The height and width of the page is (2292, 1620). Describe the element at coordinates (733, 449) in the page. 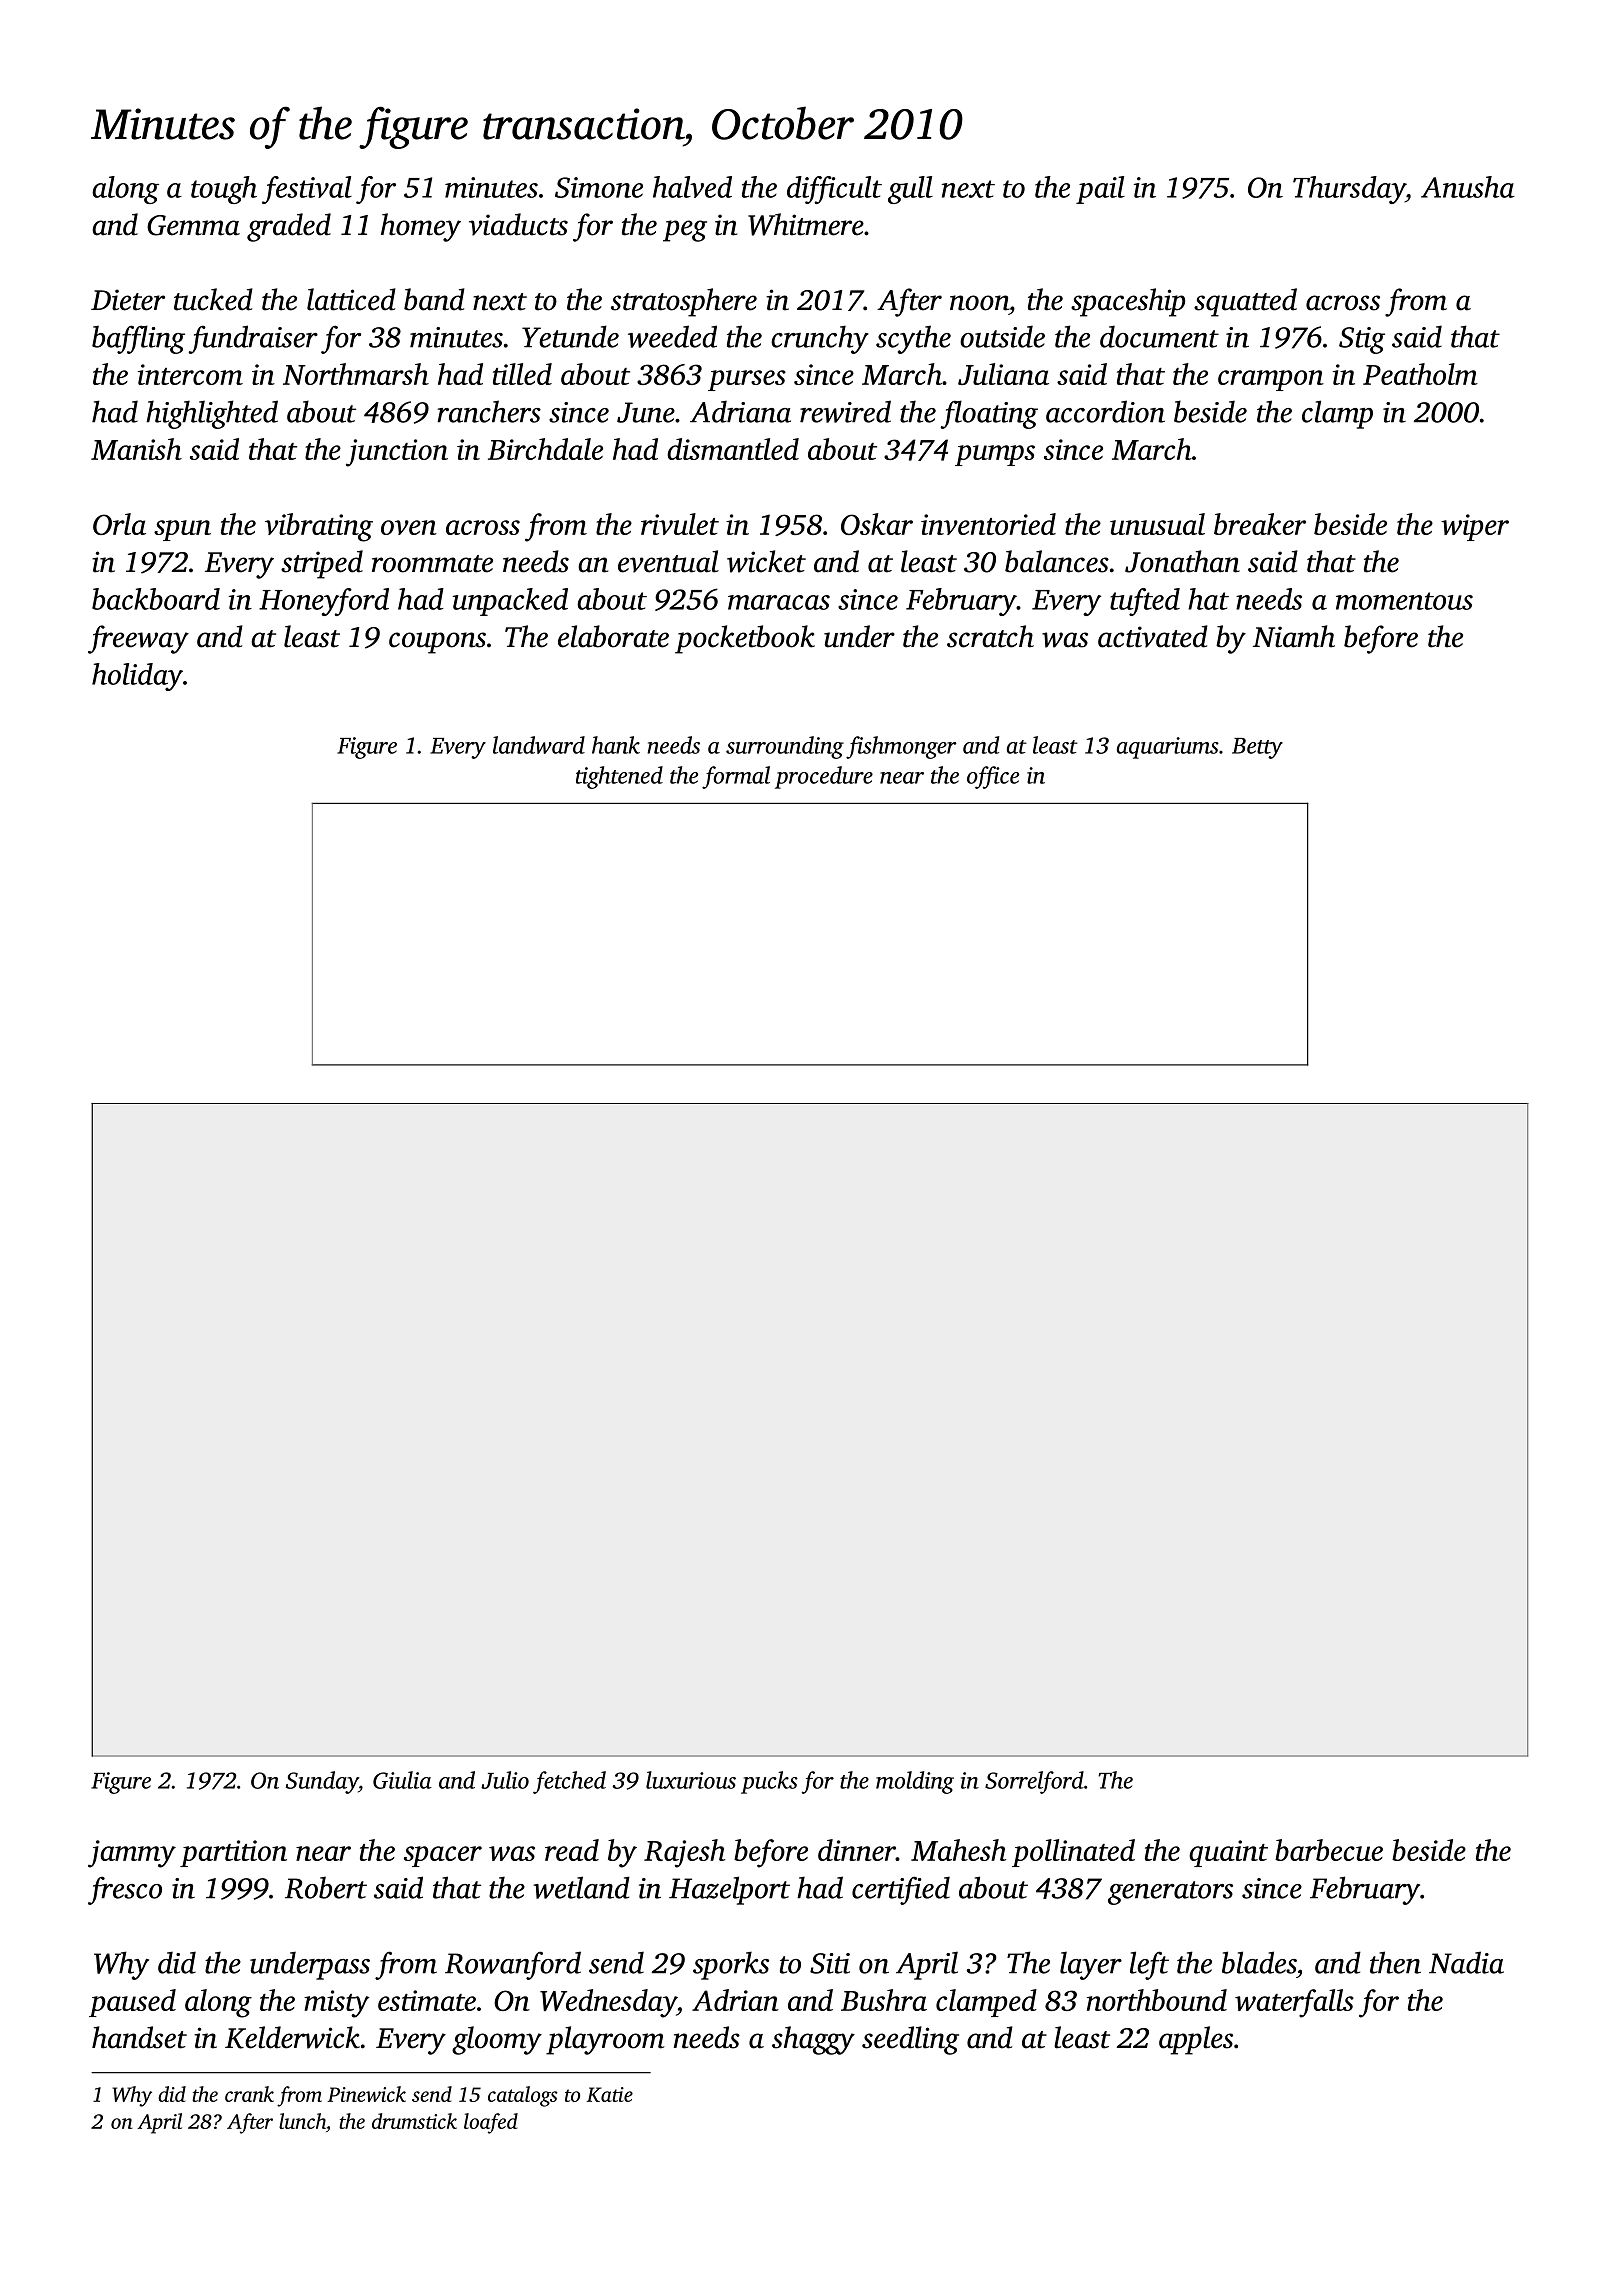

I see `dismantled` at that location.
